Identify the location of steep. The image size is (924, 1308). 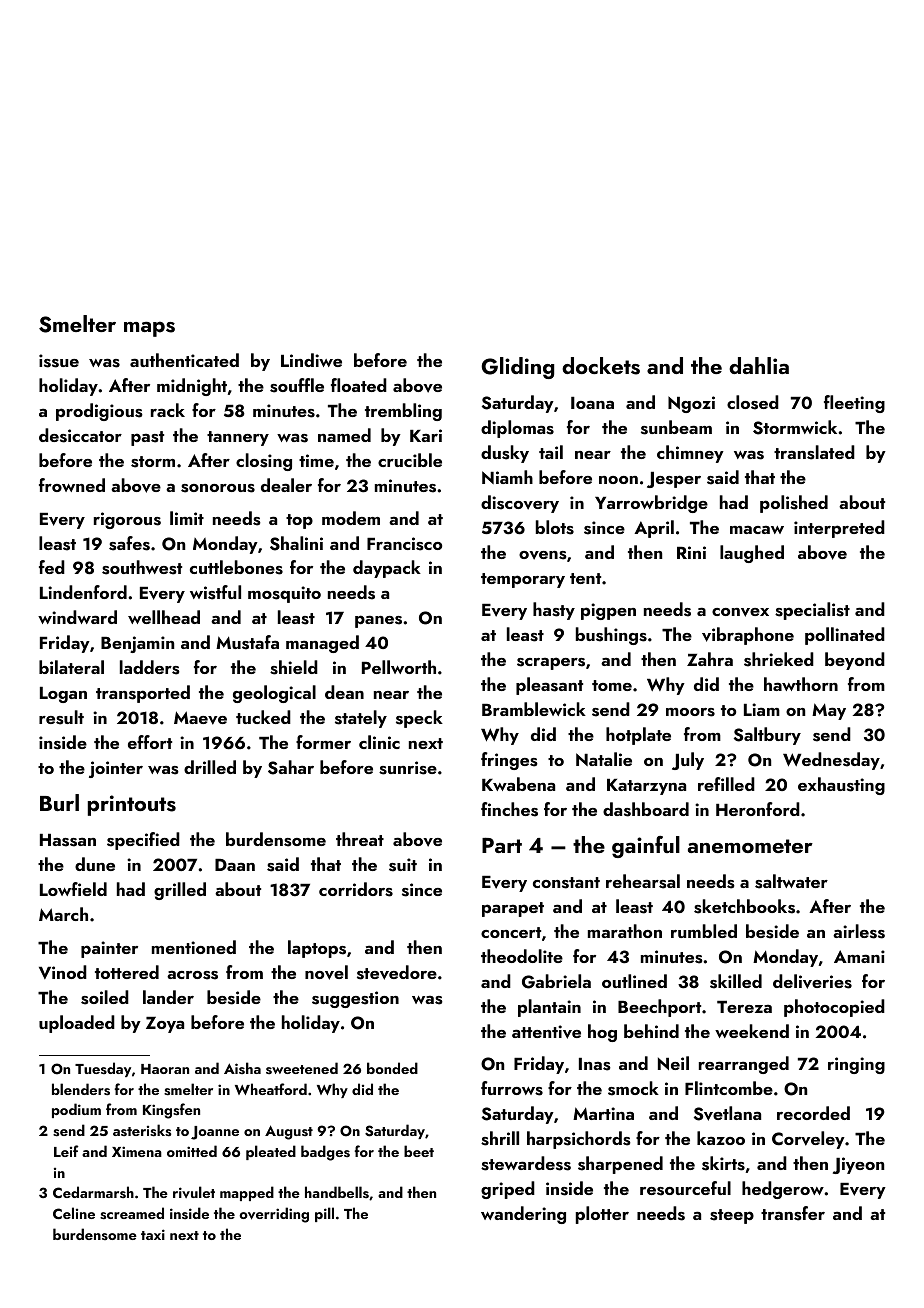
(732, 1216).
